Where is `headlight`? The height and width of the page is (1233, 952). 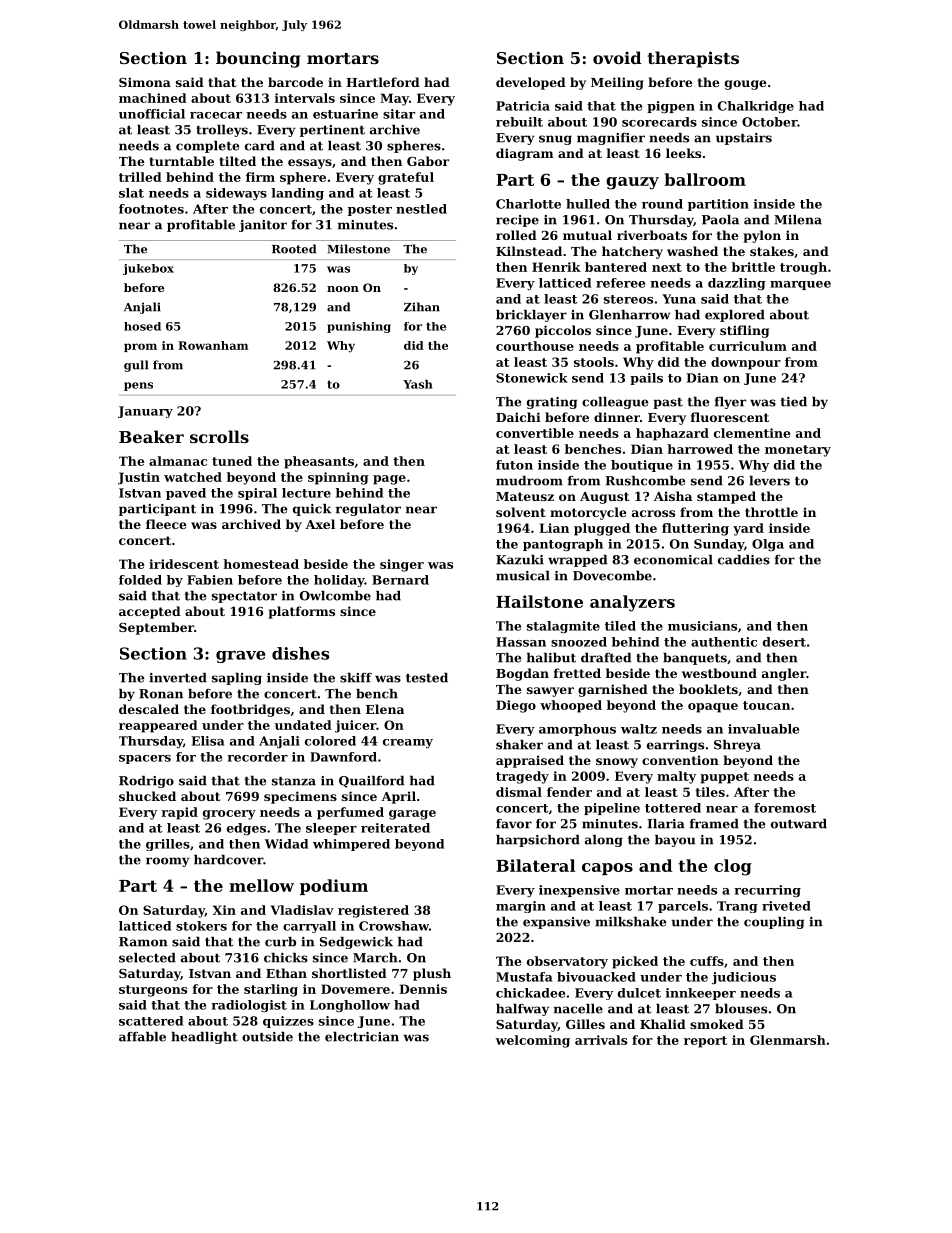 headlight is located at coordinates (204, 1038).
